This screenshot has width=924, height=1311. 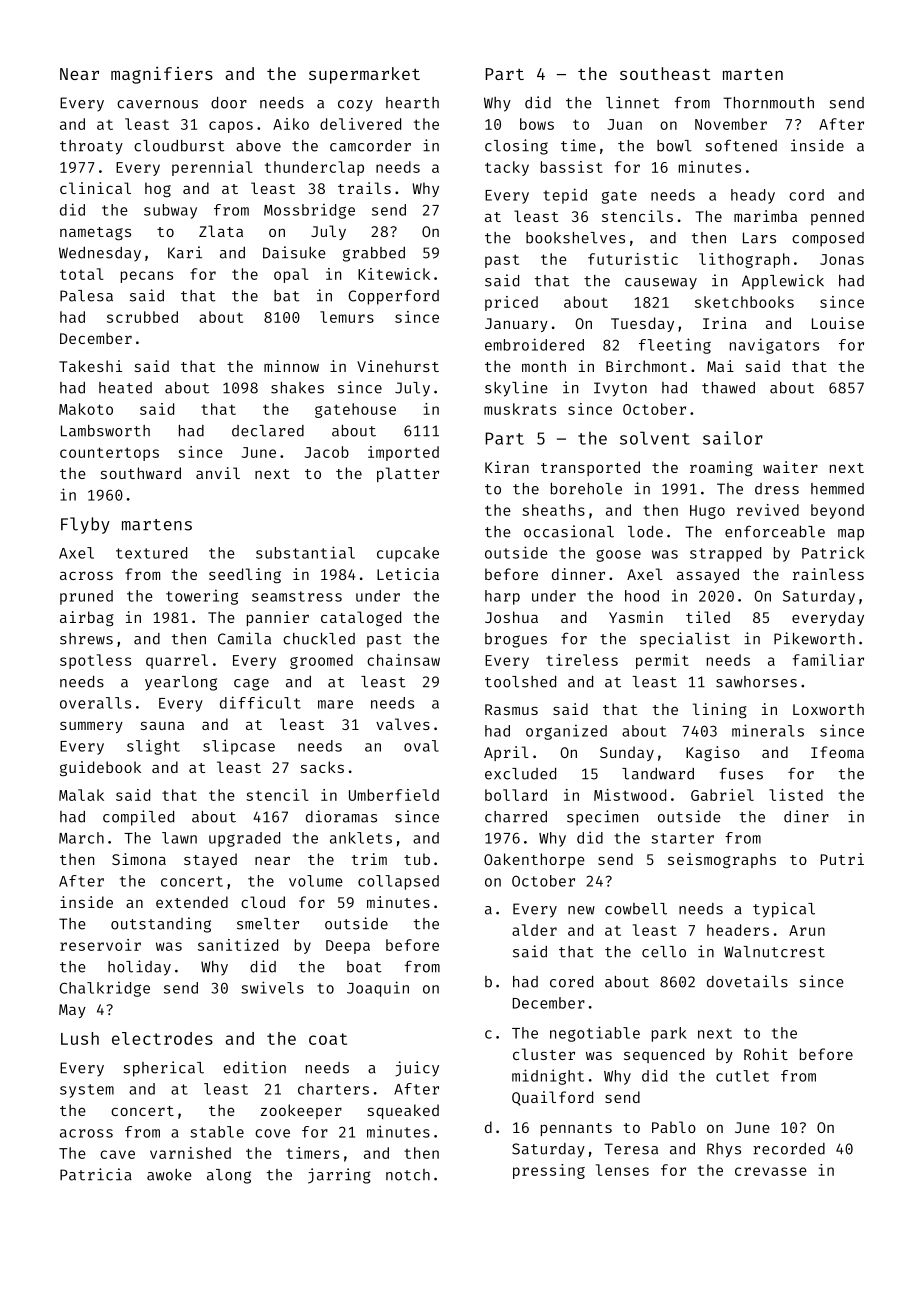 I want to click on southeast, so click(x=665, y=73).
